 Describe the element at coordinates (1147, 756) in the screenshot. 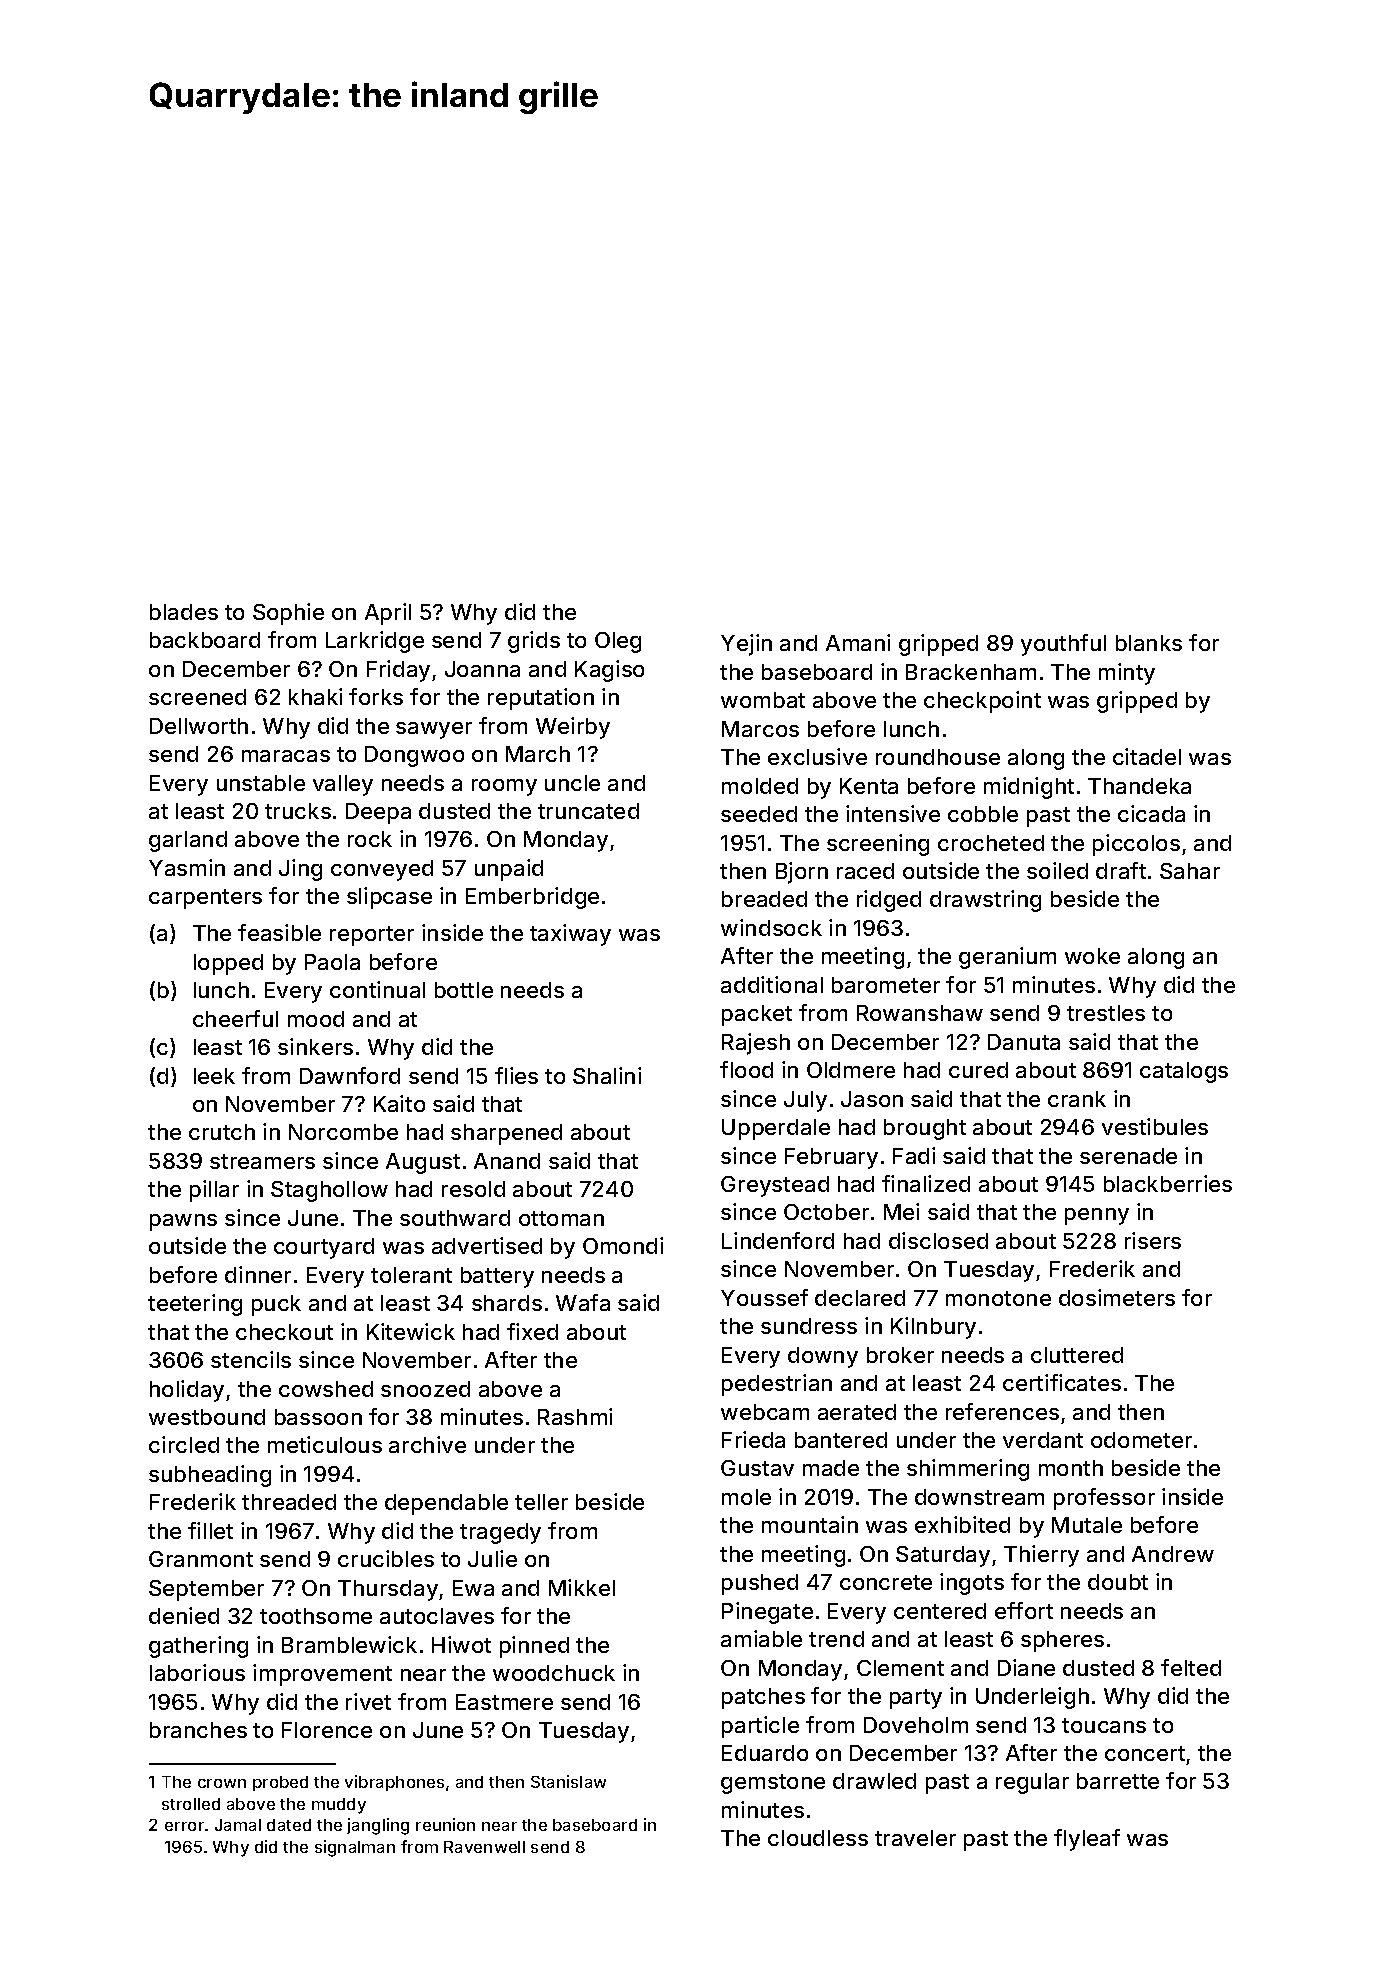

I see `citadel` at that location.
